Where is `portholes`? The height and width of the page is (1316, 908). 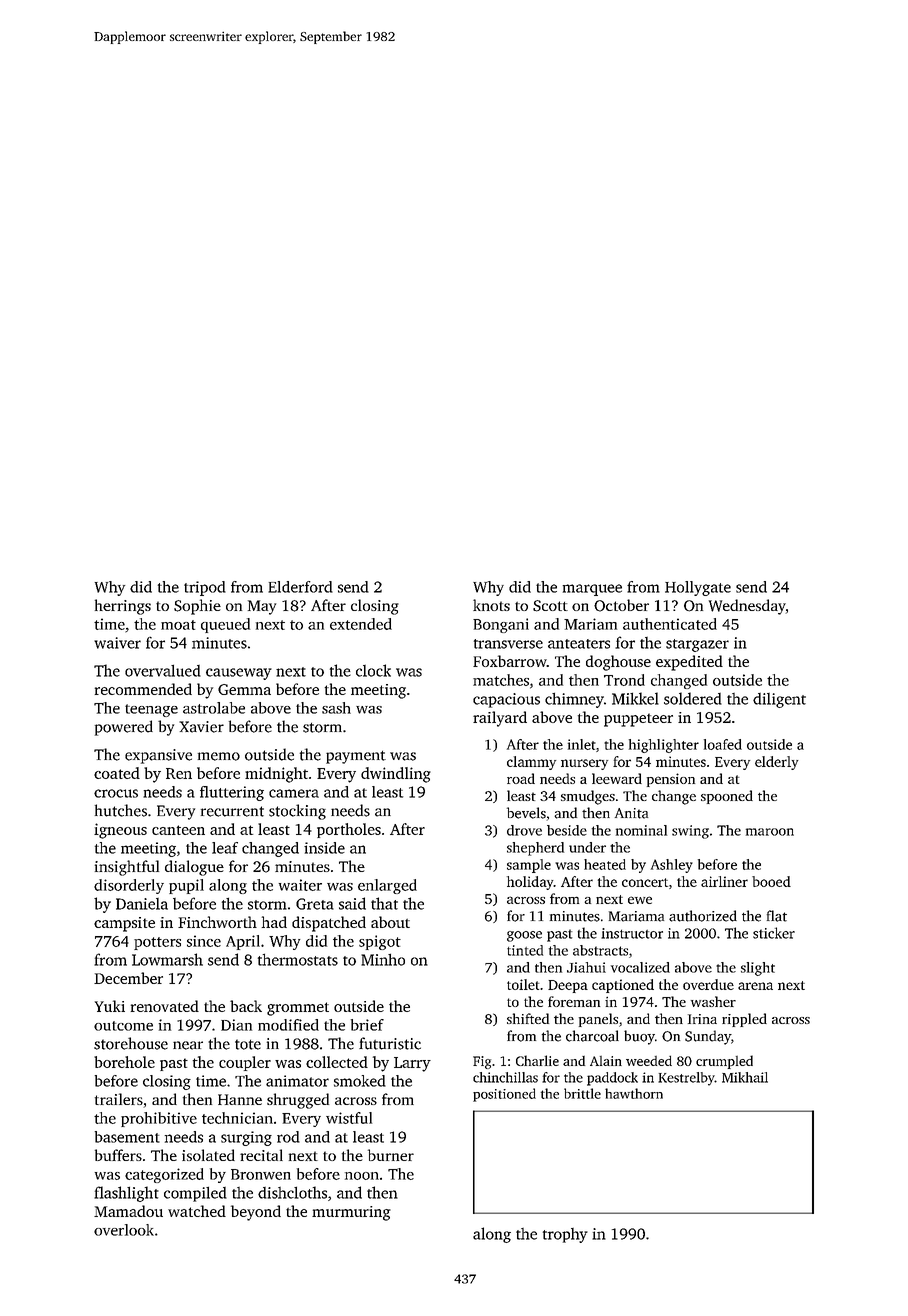 portholes is located at coordinates (349, 830).
